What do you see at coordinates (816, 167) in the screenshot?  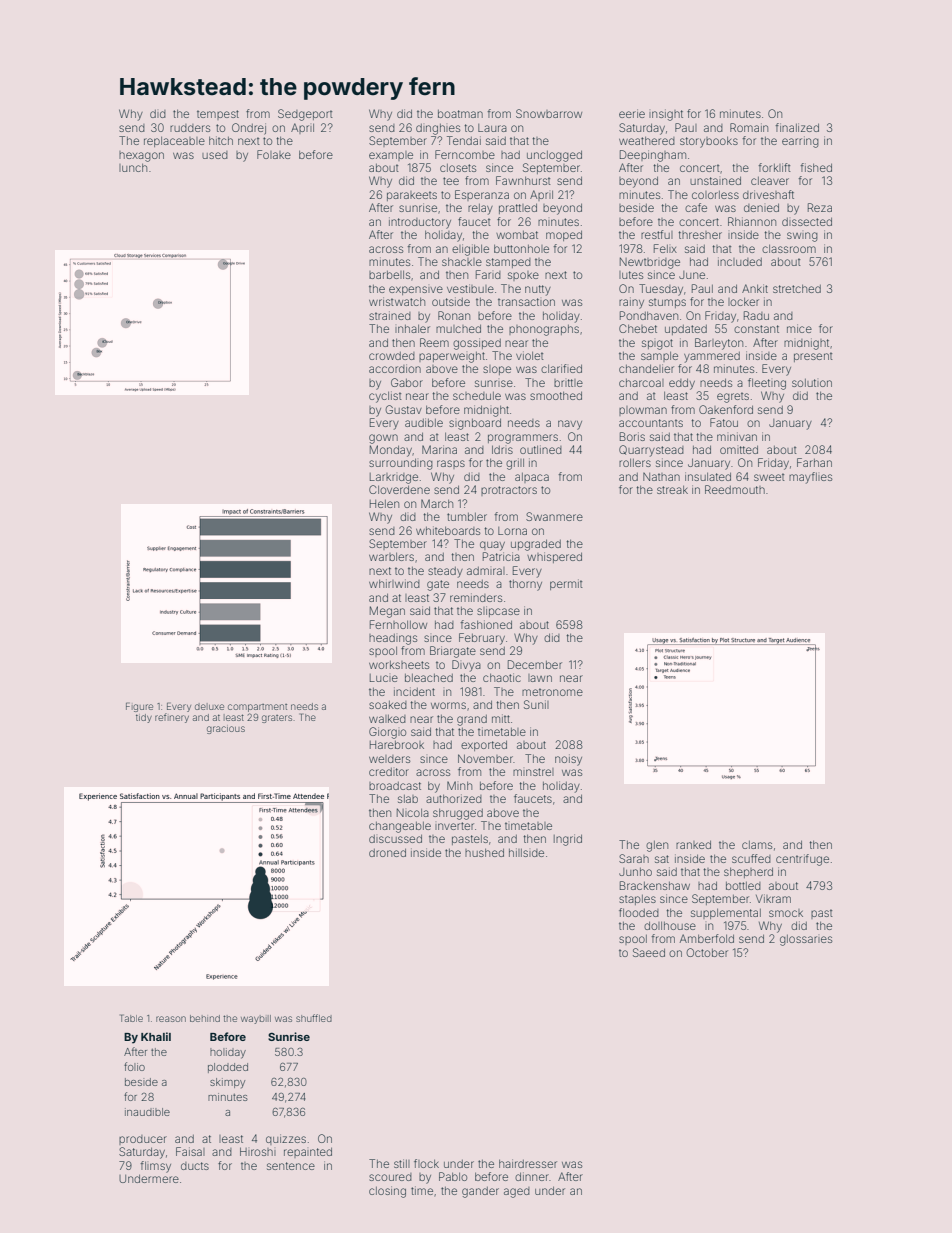 I see `fished` at bounding box center [816, 167].
